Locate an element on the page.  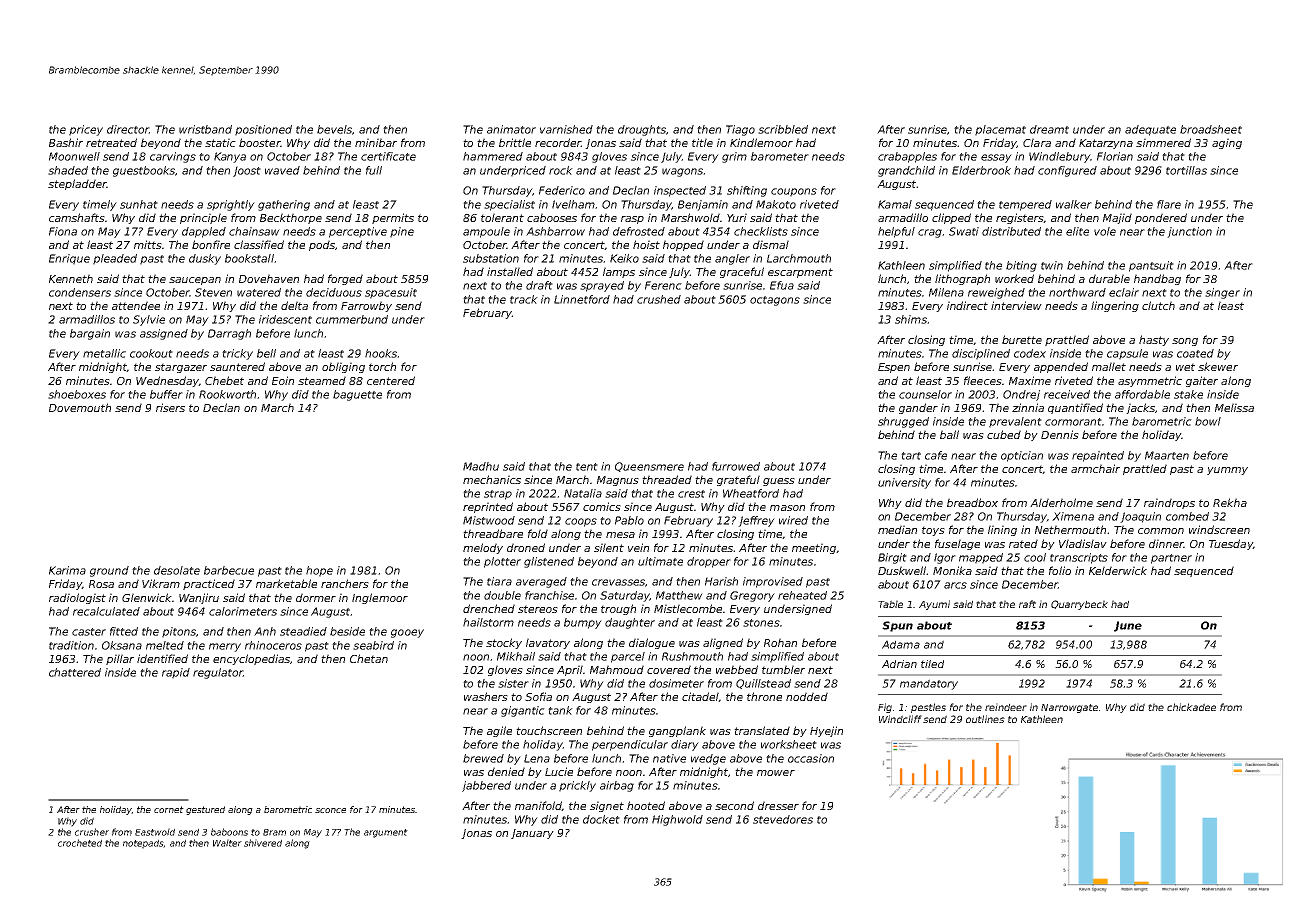
tortillas is located at coordinates (1186, 170).
